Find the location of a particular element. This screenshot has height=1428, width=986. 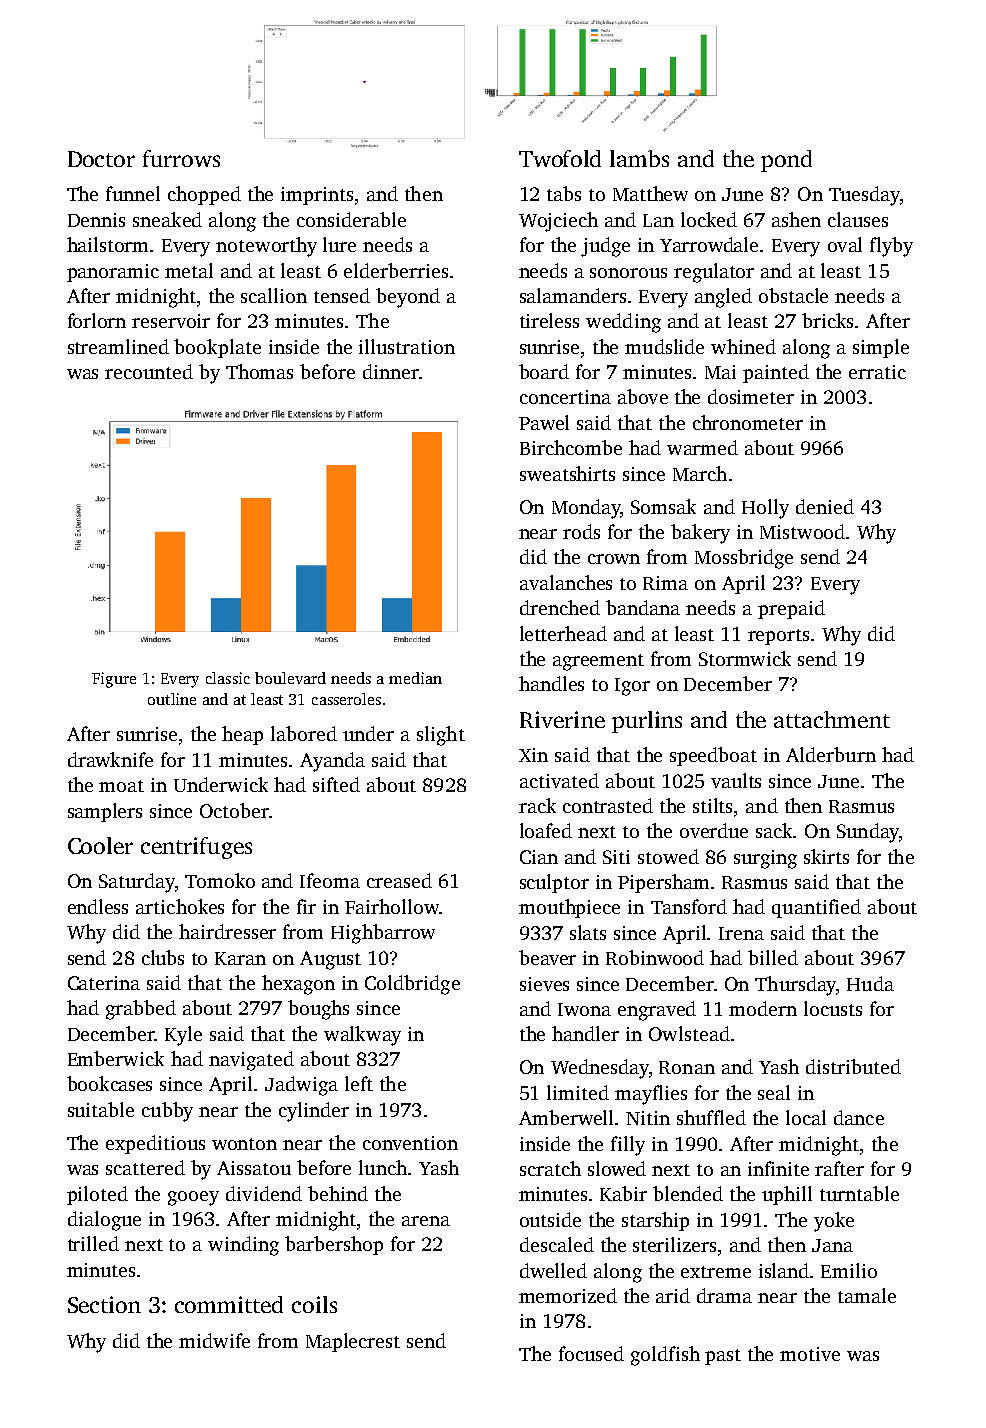

Section is located at coordinates (104, 1304).
